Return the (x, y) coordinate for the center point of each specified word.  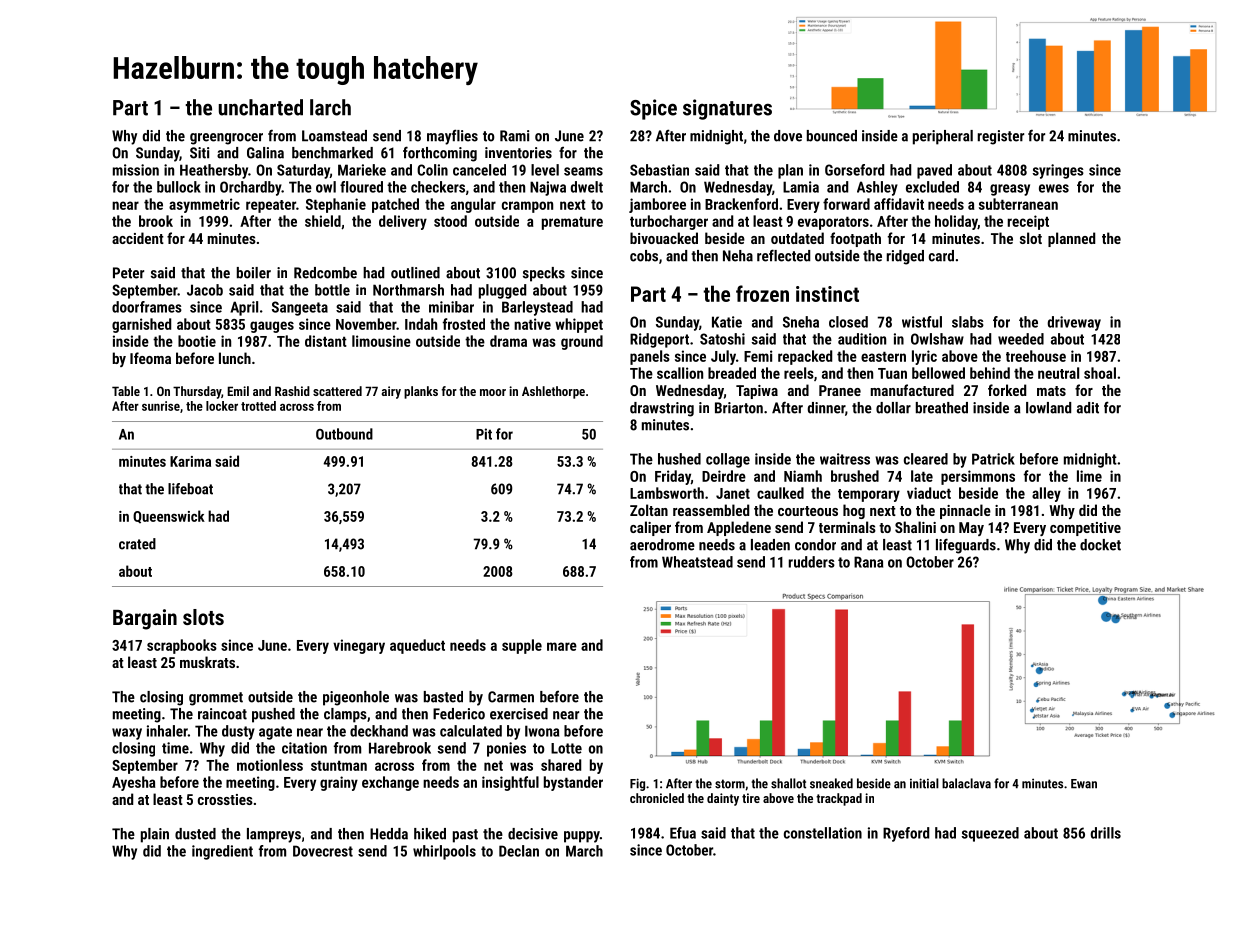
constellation (823, 833)
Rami (514, 136)
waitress (845, 459)
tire (751, 798)
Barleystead (537, 308)
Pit (484, 434)
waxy (127, 734)
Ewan (1084, 784)
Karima (190, 461)
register (1001, 137)
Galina (265, 153)
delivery (403, 222)
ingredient (222, 852)
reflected (783, 255)
